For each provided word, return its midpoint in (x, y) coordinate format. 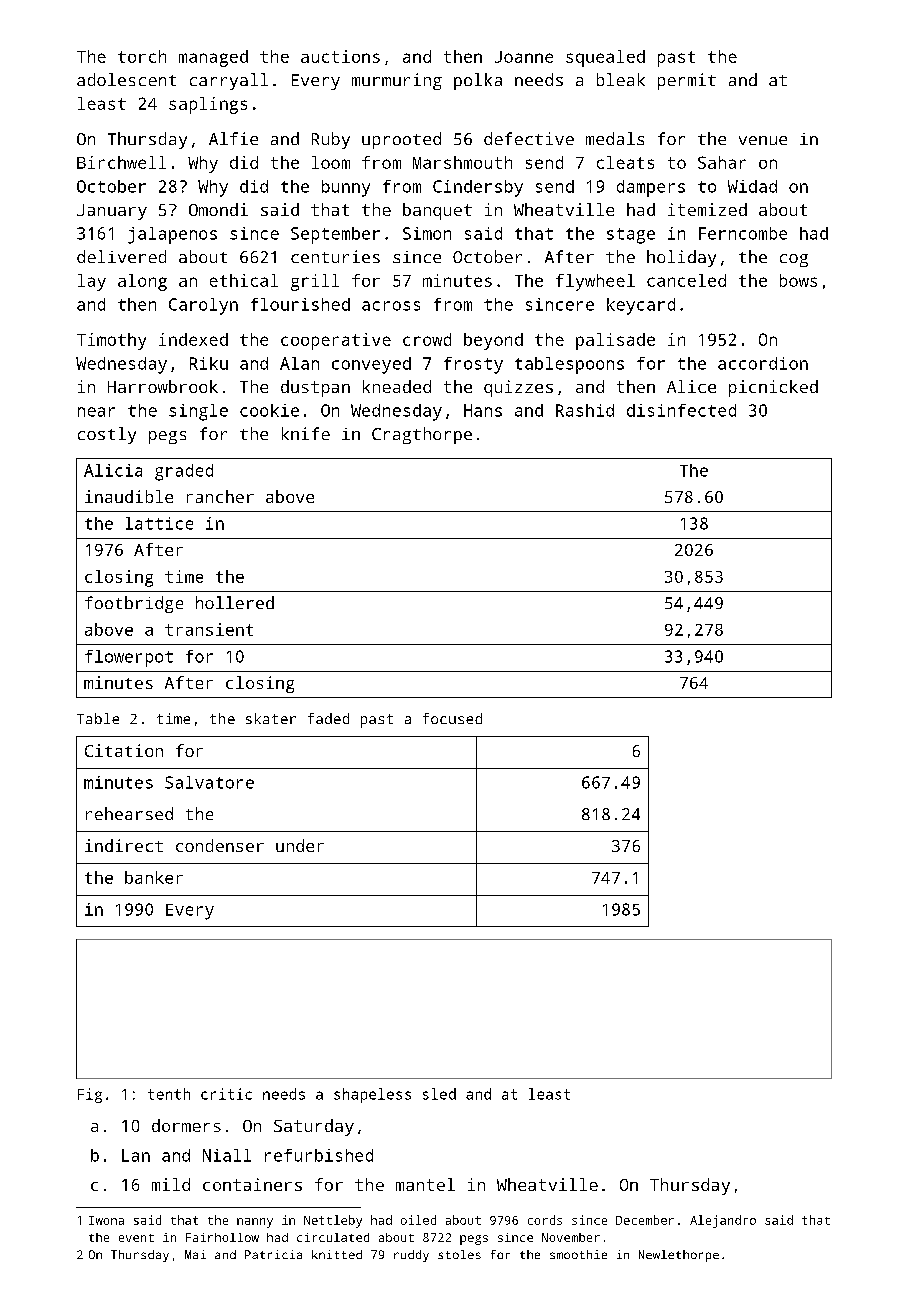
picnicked (773, 388)
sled (439, 1094)
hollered (235, 602)
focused (452, 718)
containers (252, 1184)
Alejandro (723, 1221)
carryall (229, 81)
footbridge (134, 604)
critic (226, 1094)
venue (763, 140)
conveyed (371, 365)
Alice (691, 386)
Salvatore (209, 782)
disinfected (681, 410)
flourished (300, 304)
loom (331, 162)
